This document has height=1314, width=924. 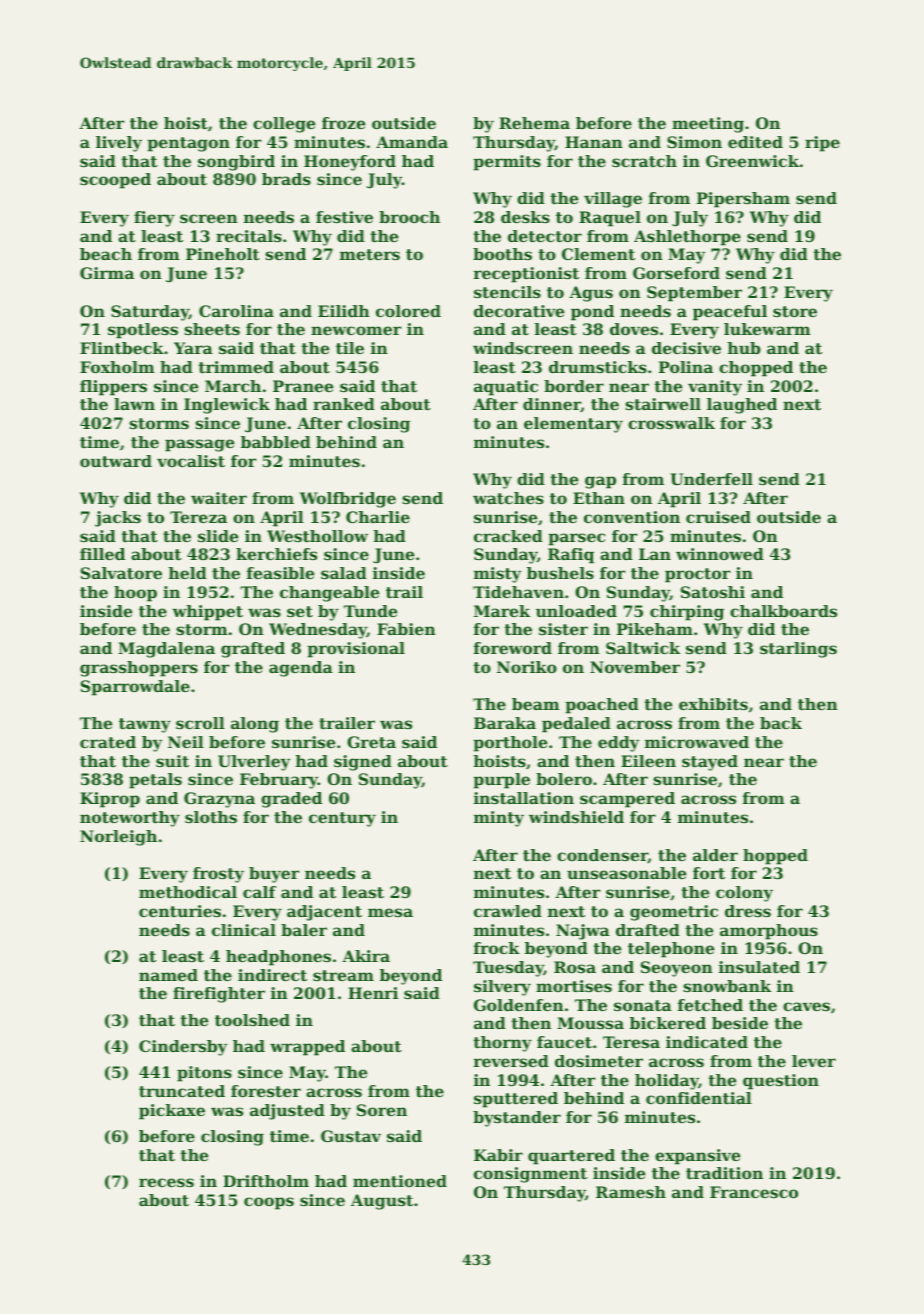 What do you see at coordinates (344, 217) in the document?
I see `festive` at bounding box center [344, 217].
